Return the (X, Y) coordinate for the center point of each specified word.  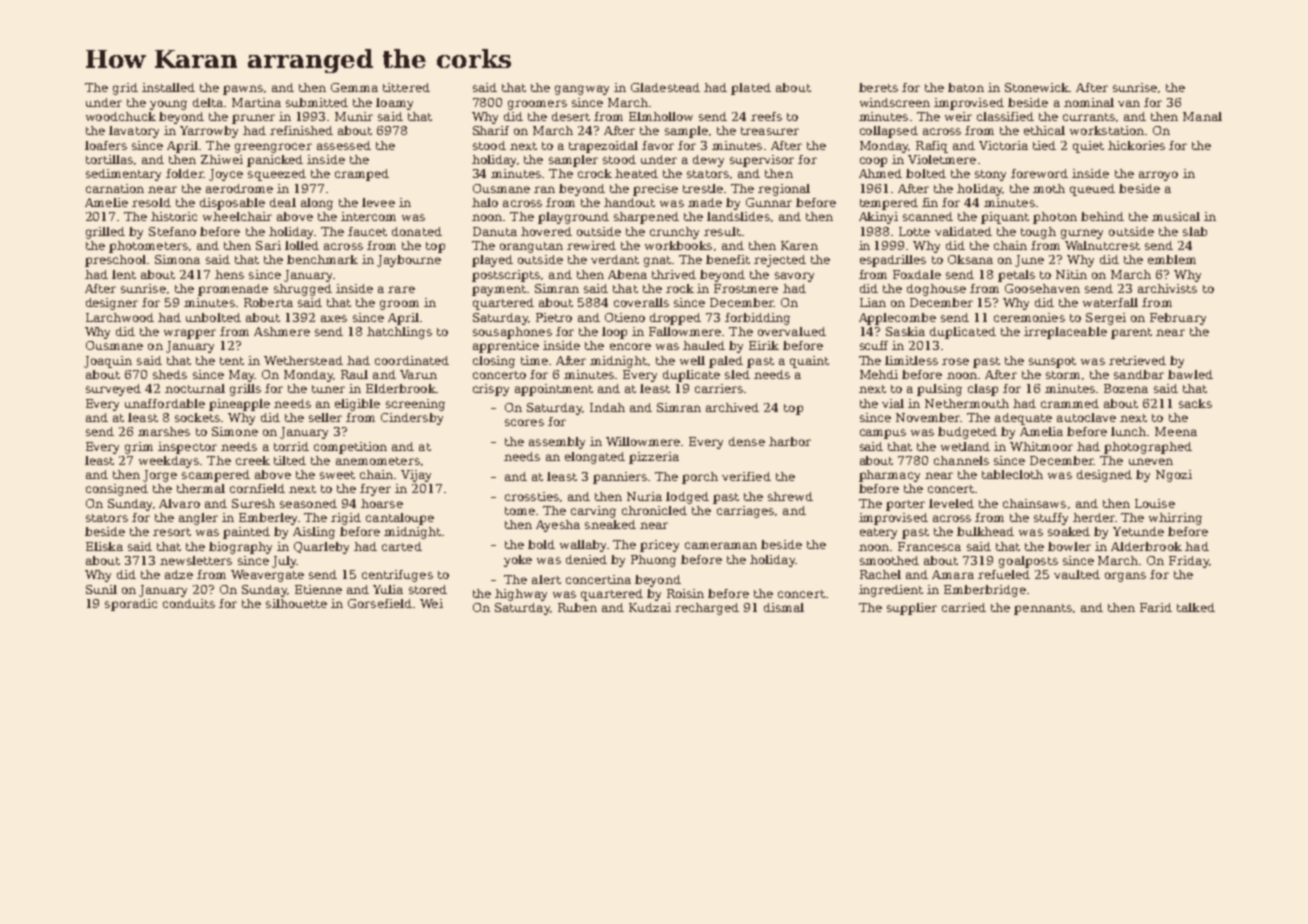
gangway (582, 90)
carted (402, 546)
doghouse (936, 290)
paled (726, 362)
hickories (1136, 145)
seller (325, 417)
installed (168, 87)
